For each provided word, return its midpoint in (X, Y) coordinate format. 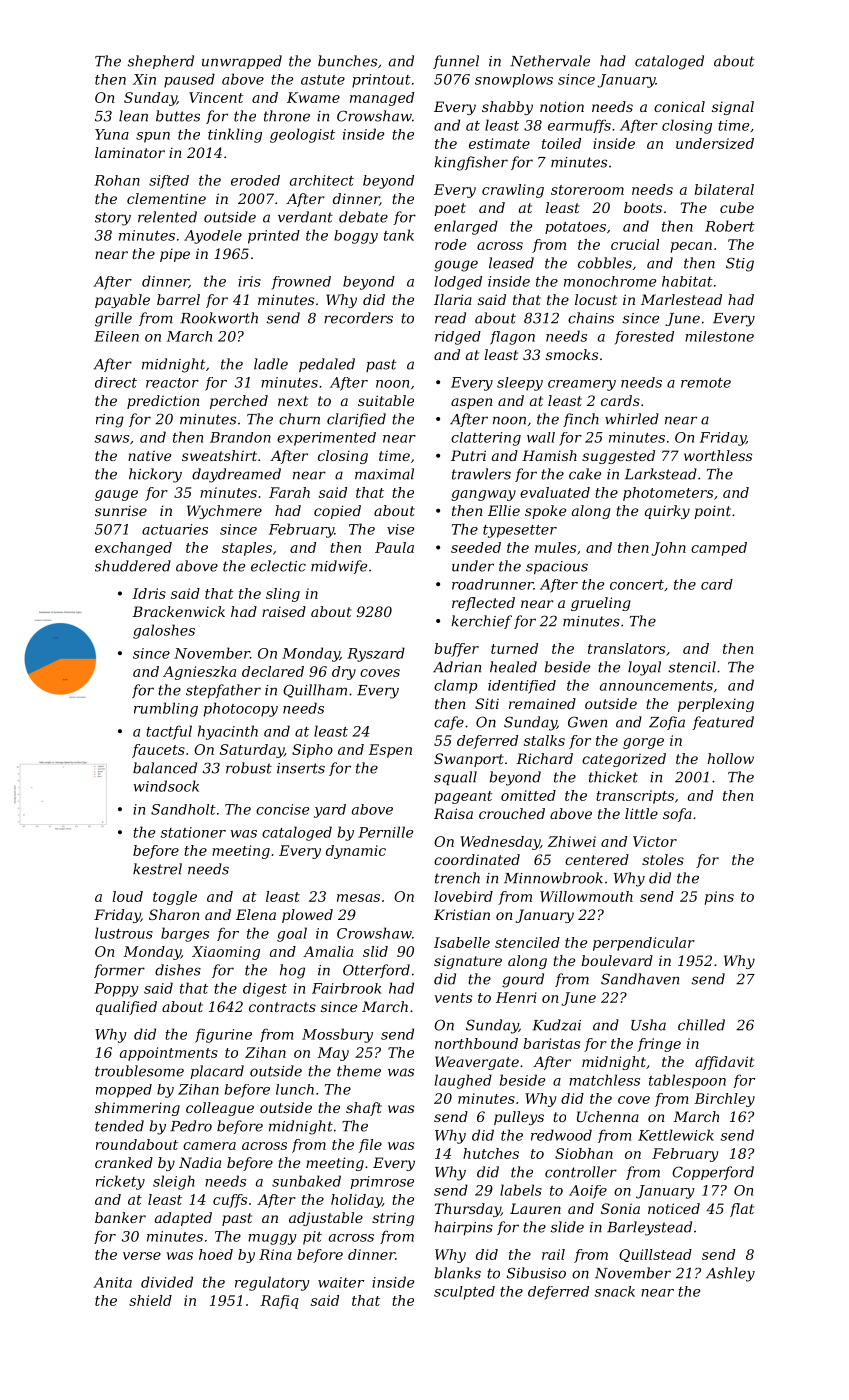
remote (706, 383)
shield (150, 1300)
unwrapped (242, 62)
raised (284, 611)
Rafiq (279, 1302)
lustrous (124, 933)
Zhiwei (572, 841)
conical (679, 106)
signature (468, 962)
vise (400, 529)
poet (450, 209)
